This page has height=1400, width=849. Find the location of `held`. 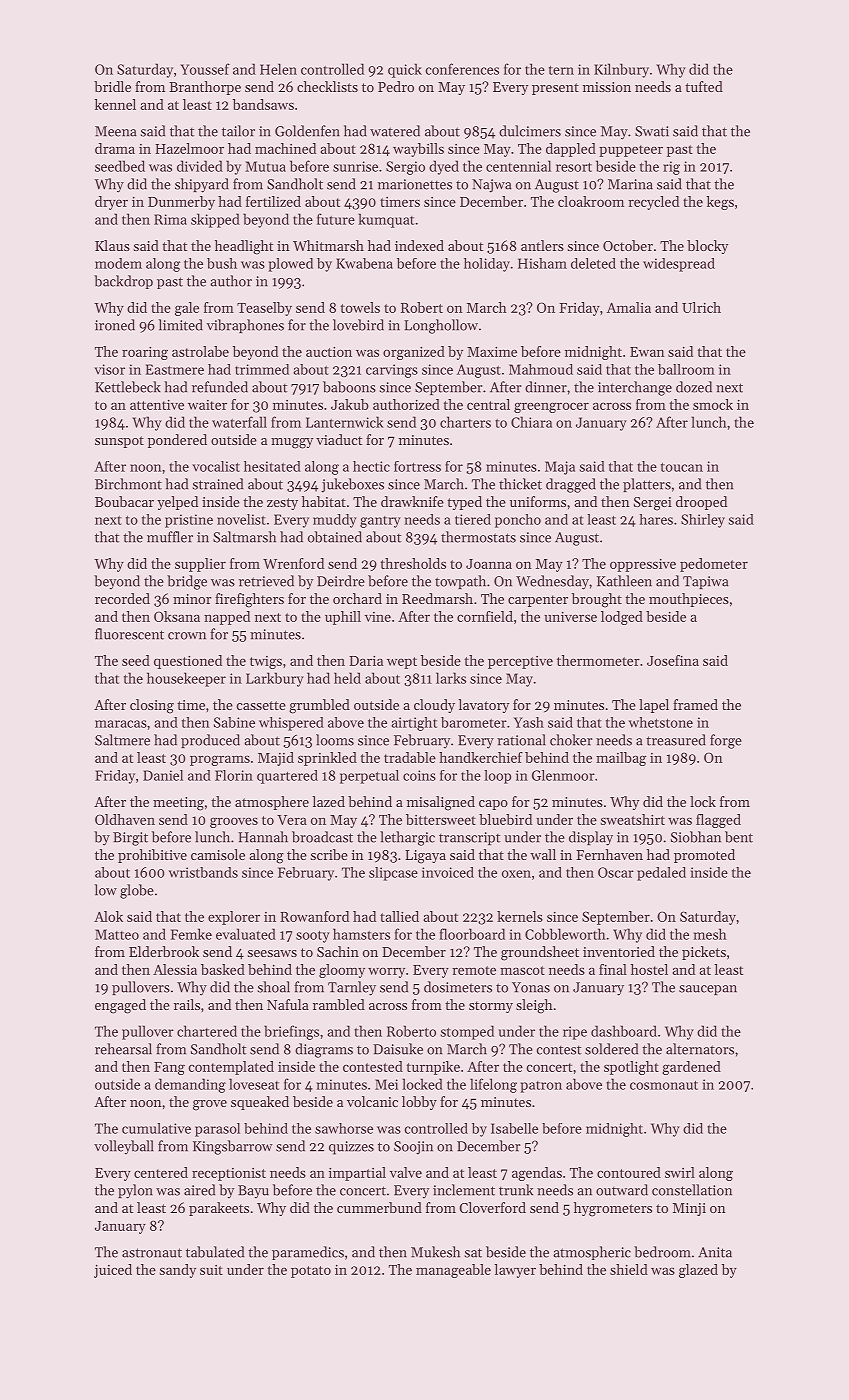

held is located at coordinates (347, 678).
